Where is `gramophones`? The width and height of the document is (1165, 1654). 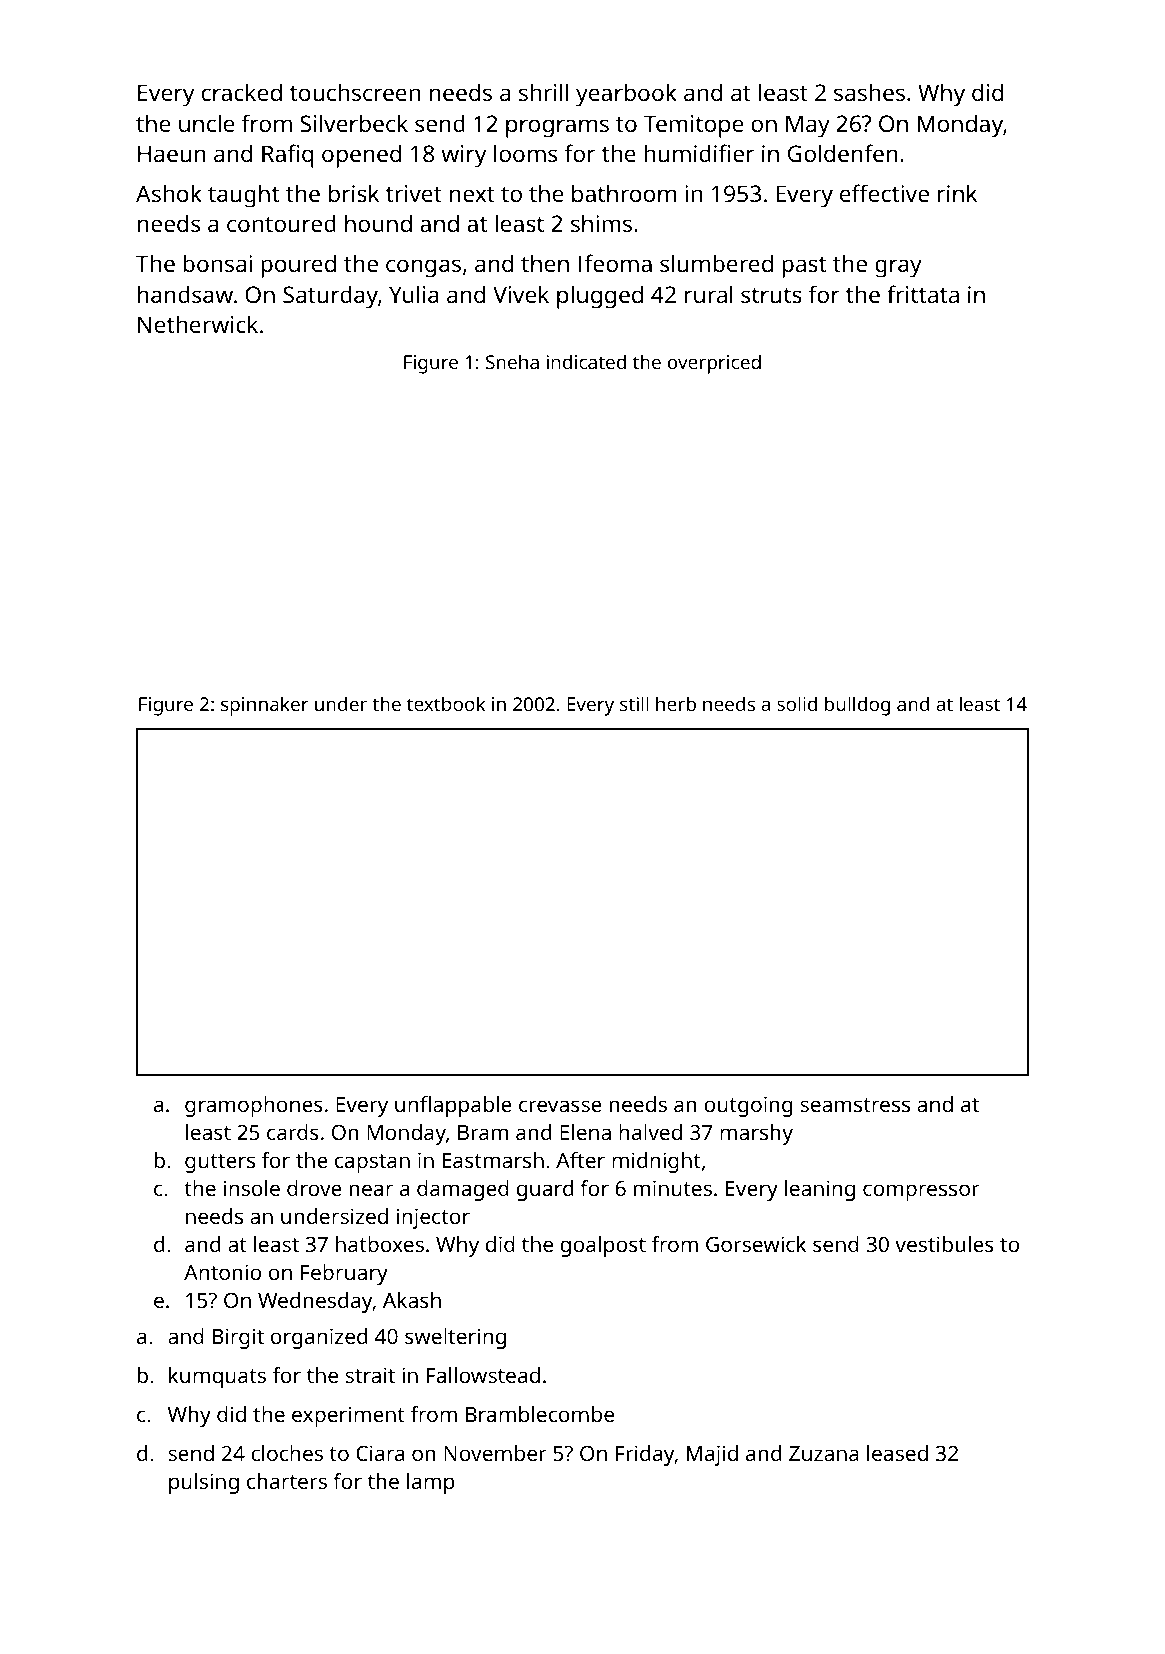 gramophones is located at coordinates (254, 1106).
